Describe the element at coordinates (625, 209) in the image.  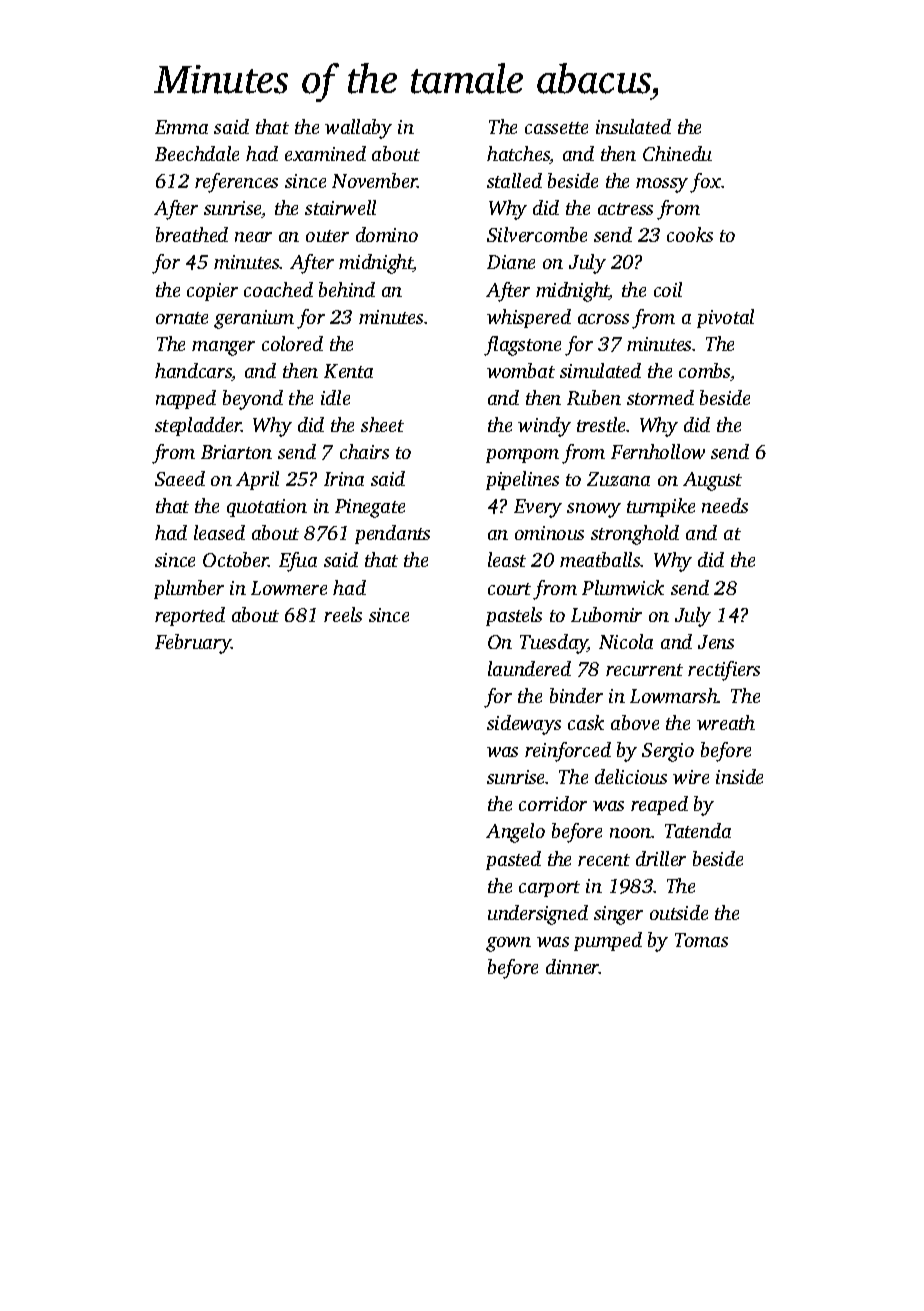
I see `actress` at that location.
